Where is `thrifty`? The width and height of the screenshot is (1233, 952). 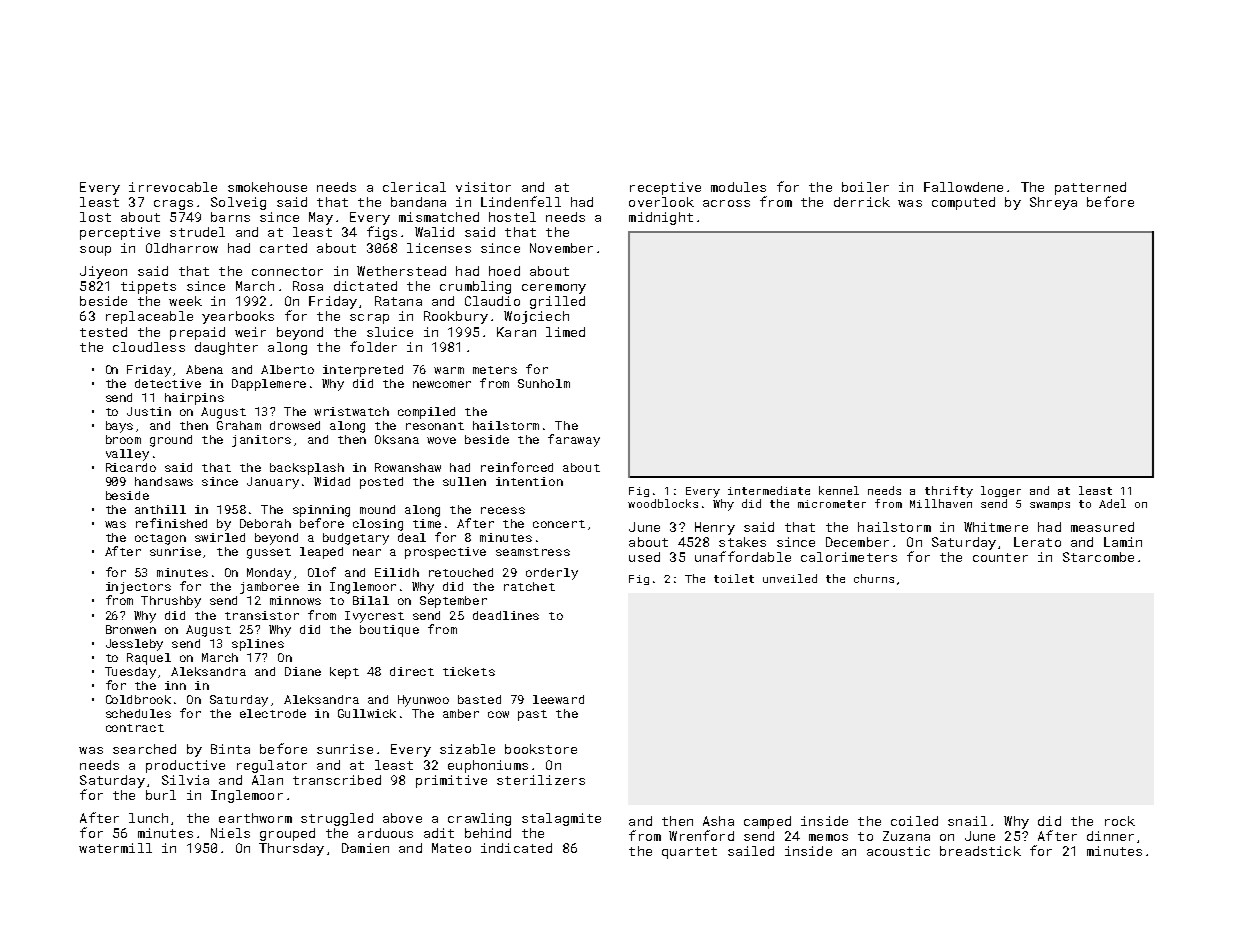
thrifty is located at coordinates (949, 492).
